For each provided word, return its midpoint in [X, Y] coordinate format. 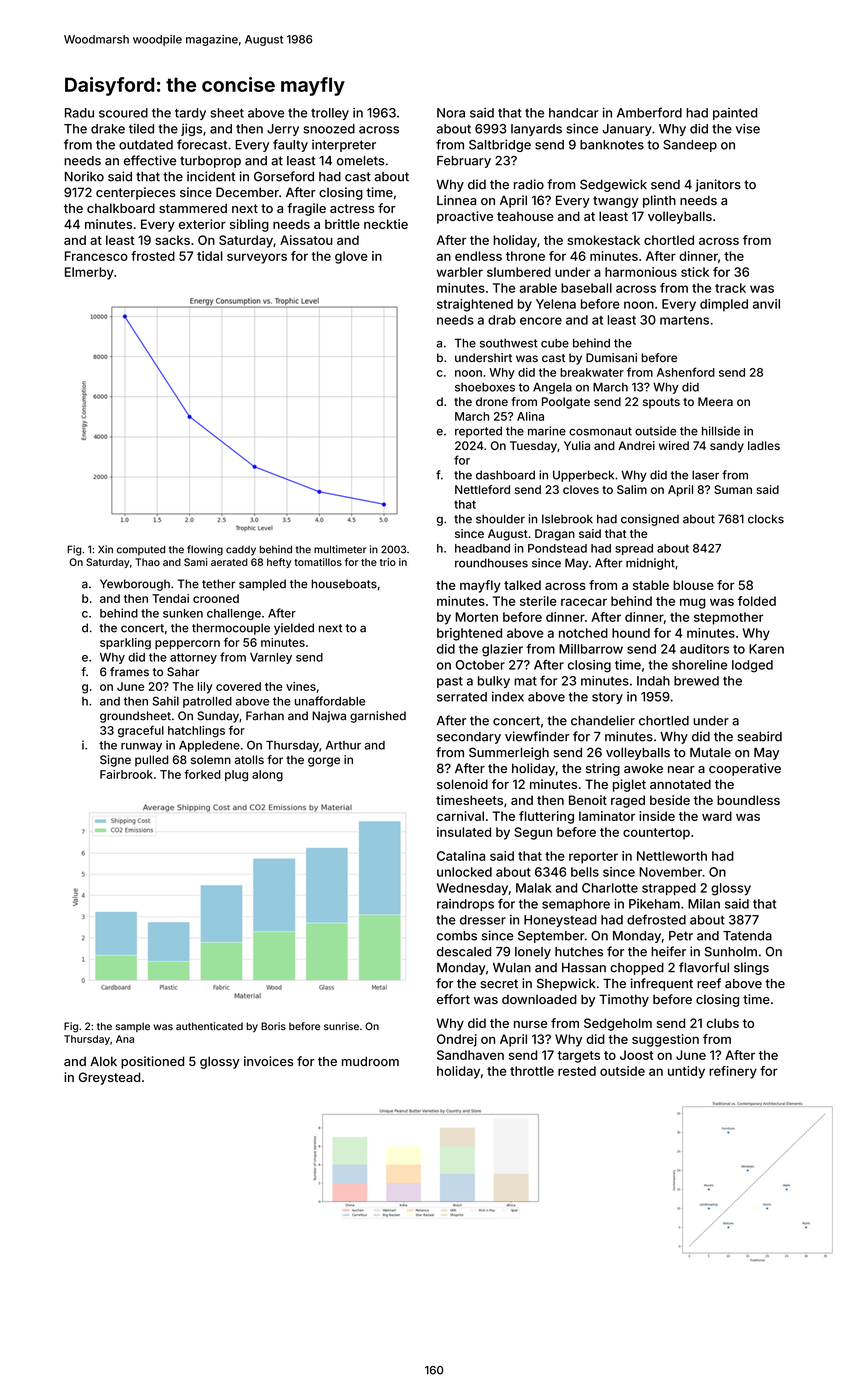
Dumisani [611, 357]
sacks [172, 240]
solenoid [462, 784]
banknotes [612, 145]
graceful [141, 732]
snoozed [329, 129]
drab [502, 320]
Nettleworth [672, 856]
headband [482, 548]
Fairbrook [126, 774]
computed [141, 550]
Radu [79, 113]
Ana [125, 1039]
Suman [733, 489]
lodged [752, 666]
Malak [534, 888]
